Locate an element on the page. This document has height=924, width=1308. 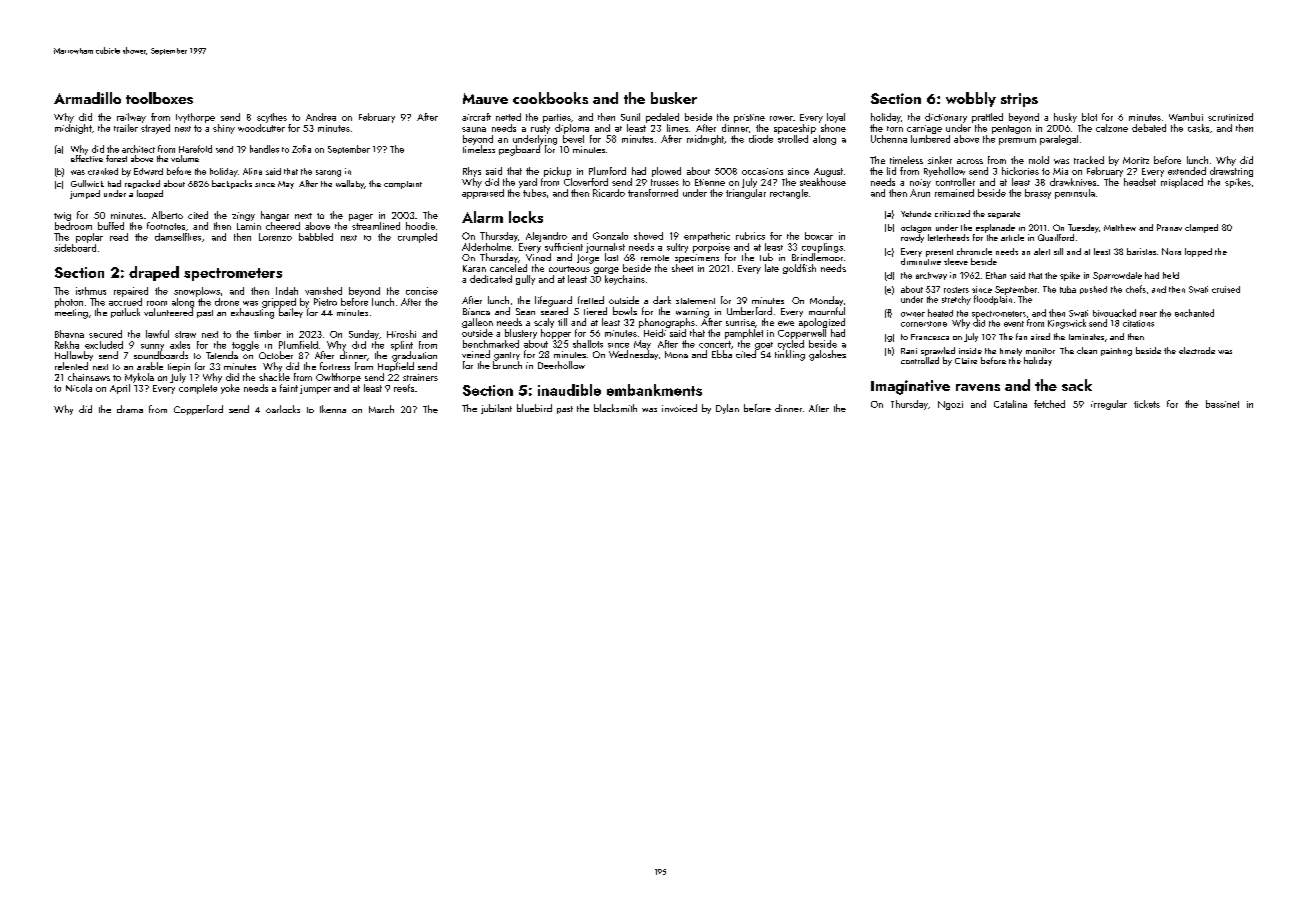
electrode is located at coordinates (1197, 350).
